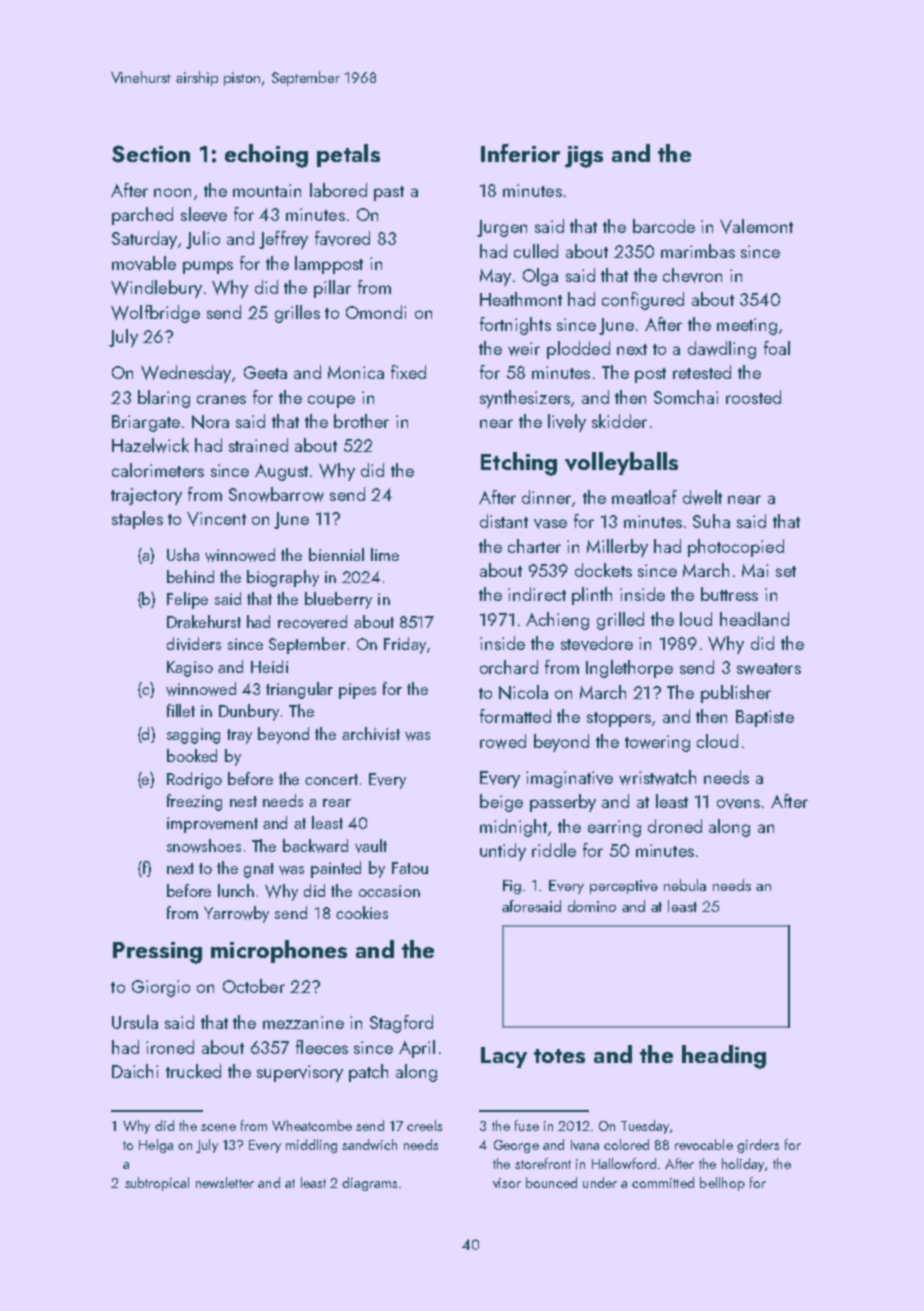  Describe the element at coordinates (519, 464) in the screenshot. I see `Etching` at that location.
